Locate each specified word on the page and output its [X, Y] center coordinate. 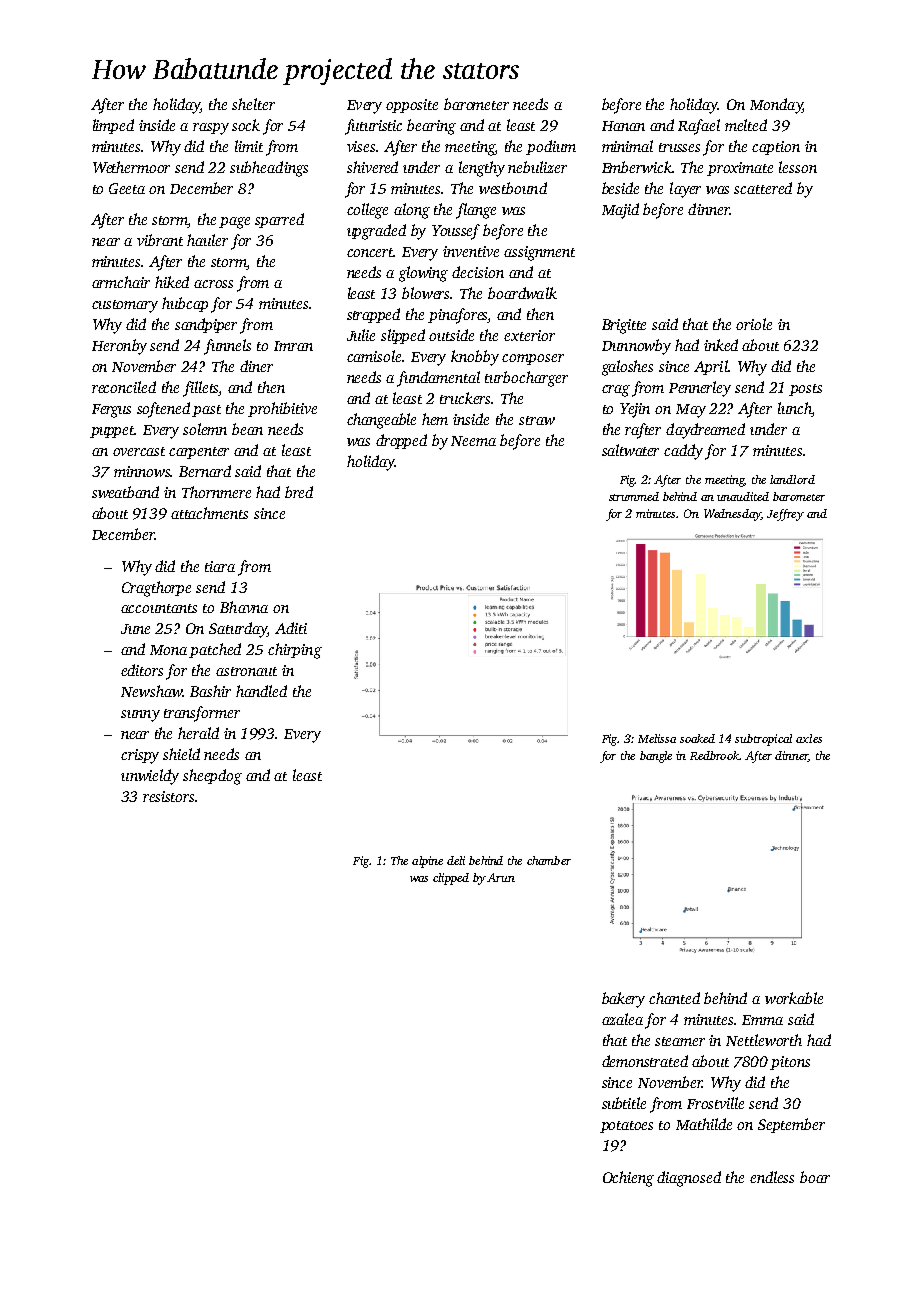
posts [805, 390]
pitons [790, 1063]
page [234, 223]
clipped [451, 879]
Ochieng [628, 1179]
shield [181, 754]
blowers [426, 293]
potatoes [626, 1127]
